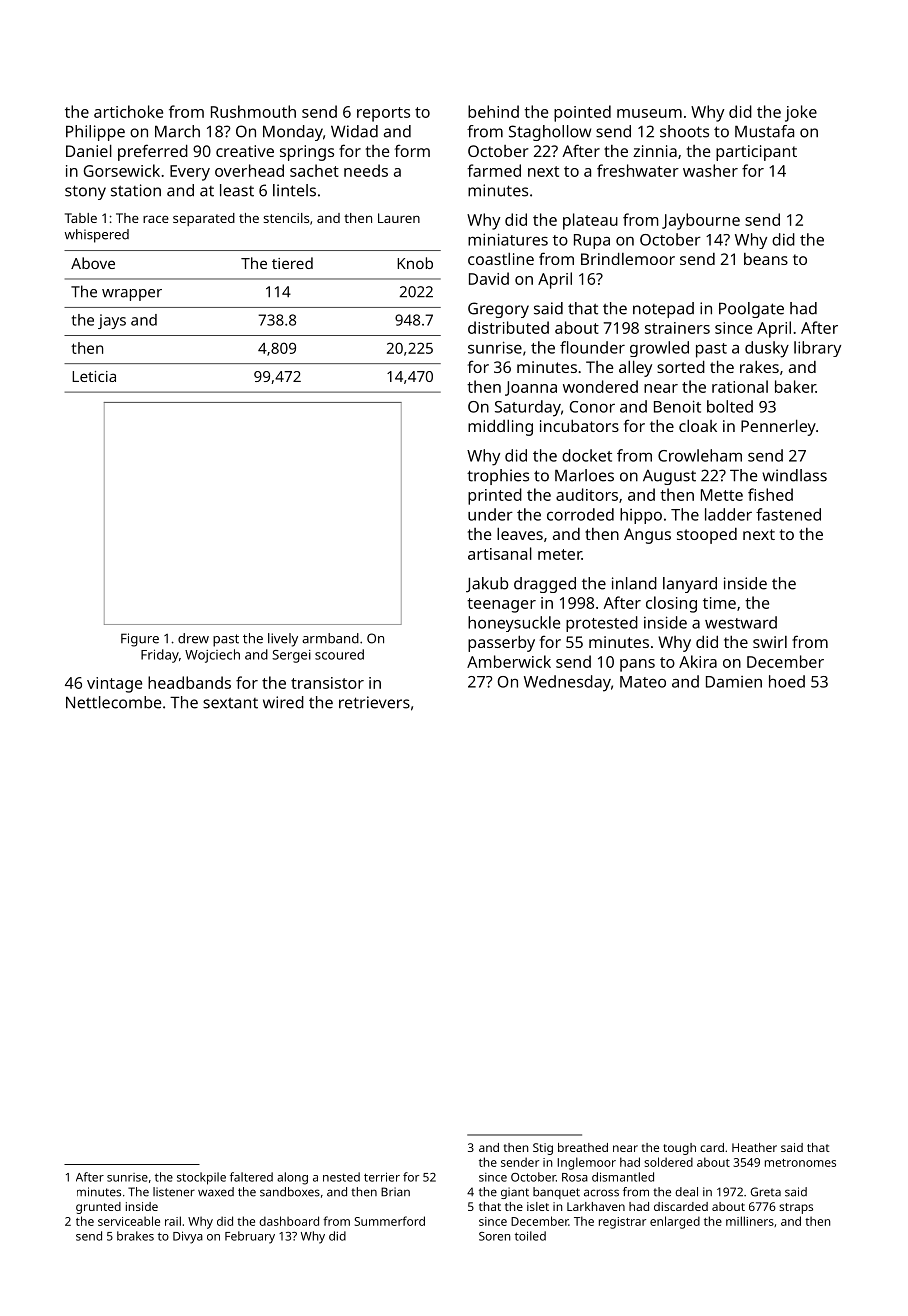 Image resolution: width=908 pixels, height=1316 pixels. What do you see at coordinates (253, 111) in the page?
I see `Rushmouth` at bounding box center [253, 111].
